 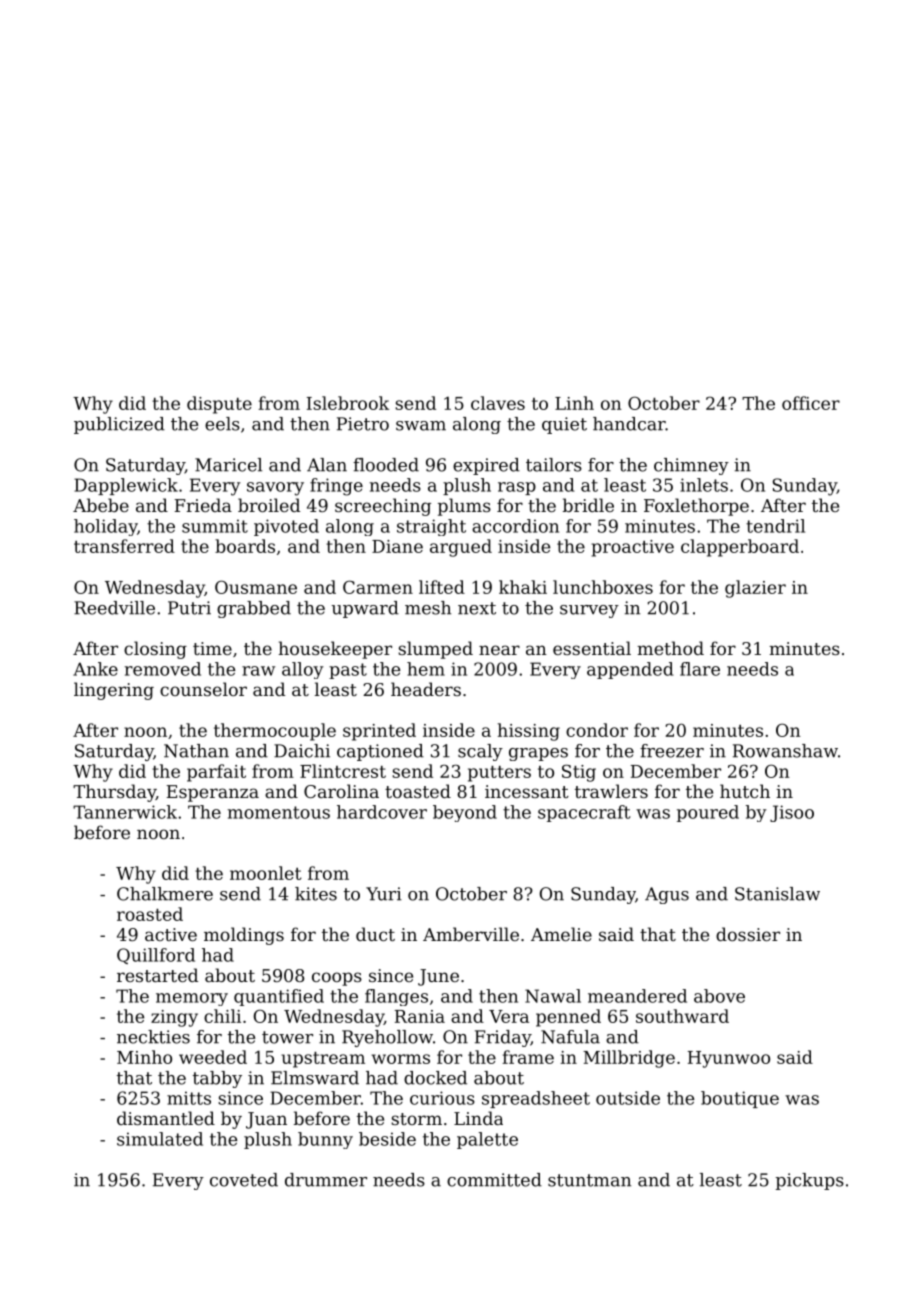 What do you see at coordinates (275, 489) in the screenshot?
I see `savory` at bounding box center [275, 489].
